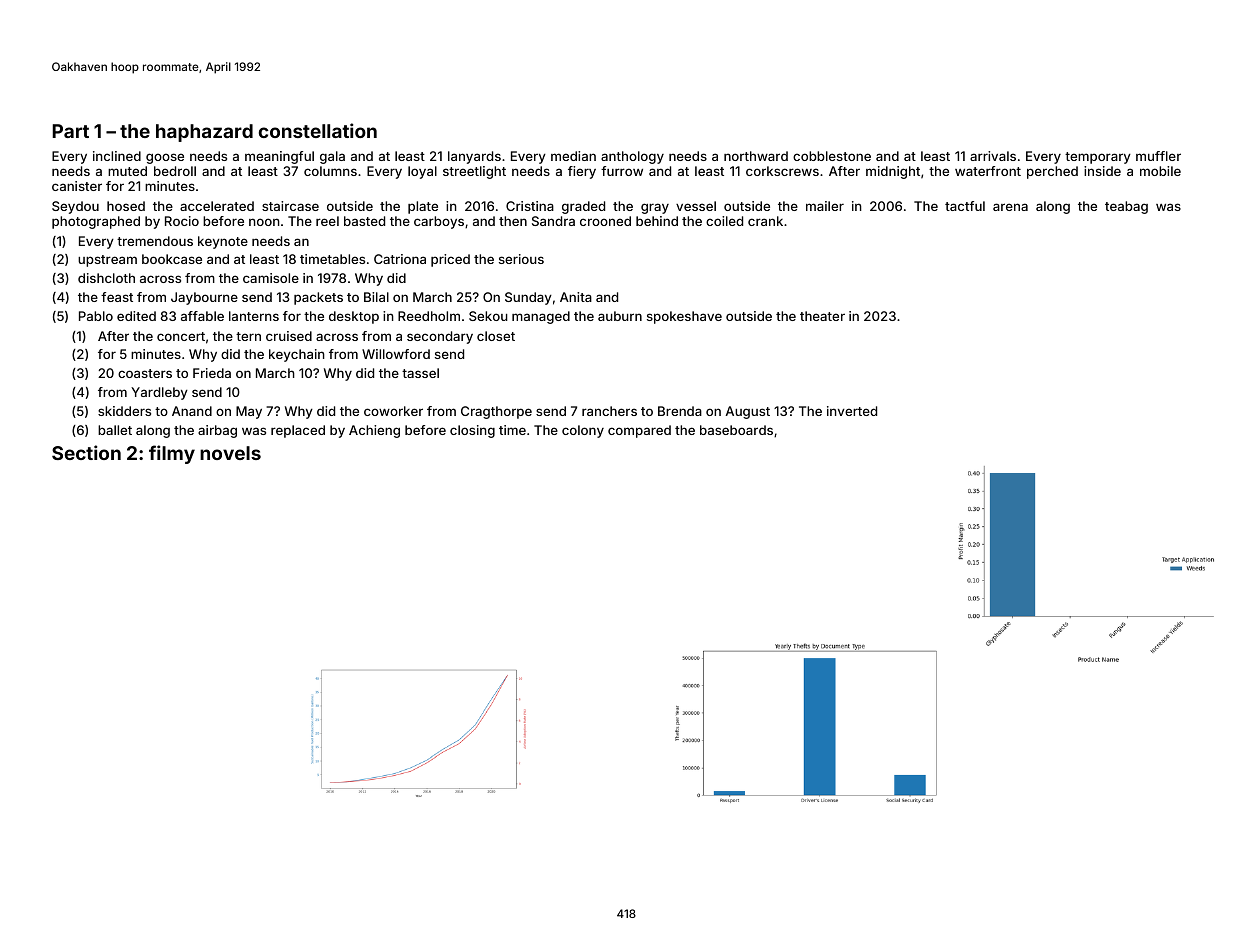 The width and height of the image is (1233, 952). I want to click on filmy, so click(172, 454).
